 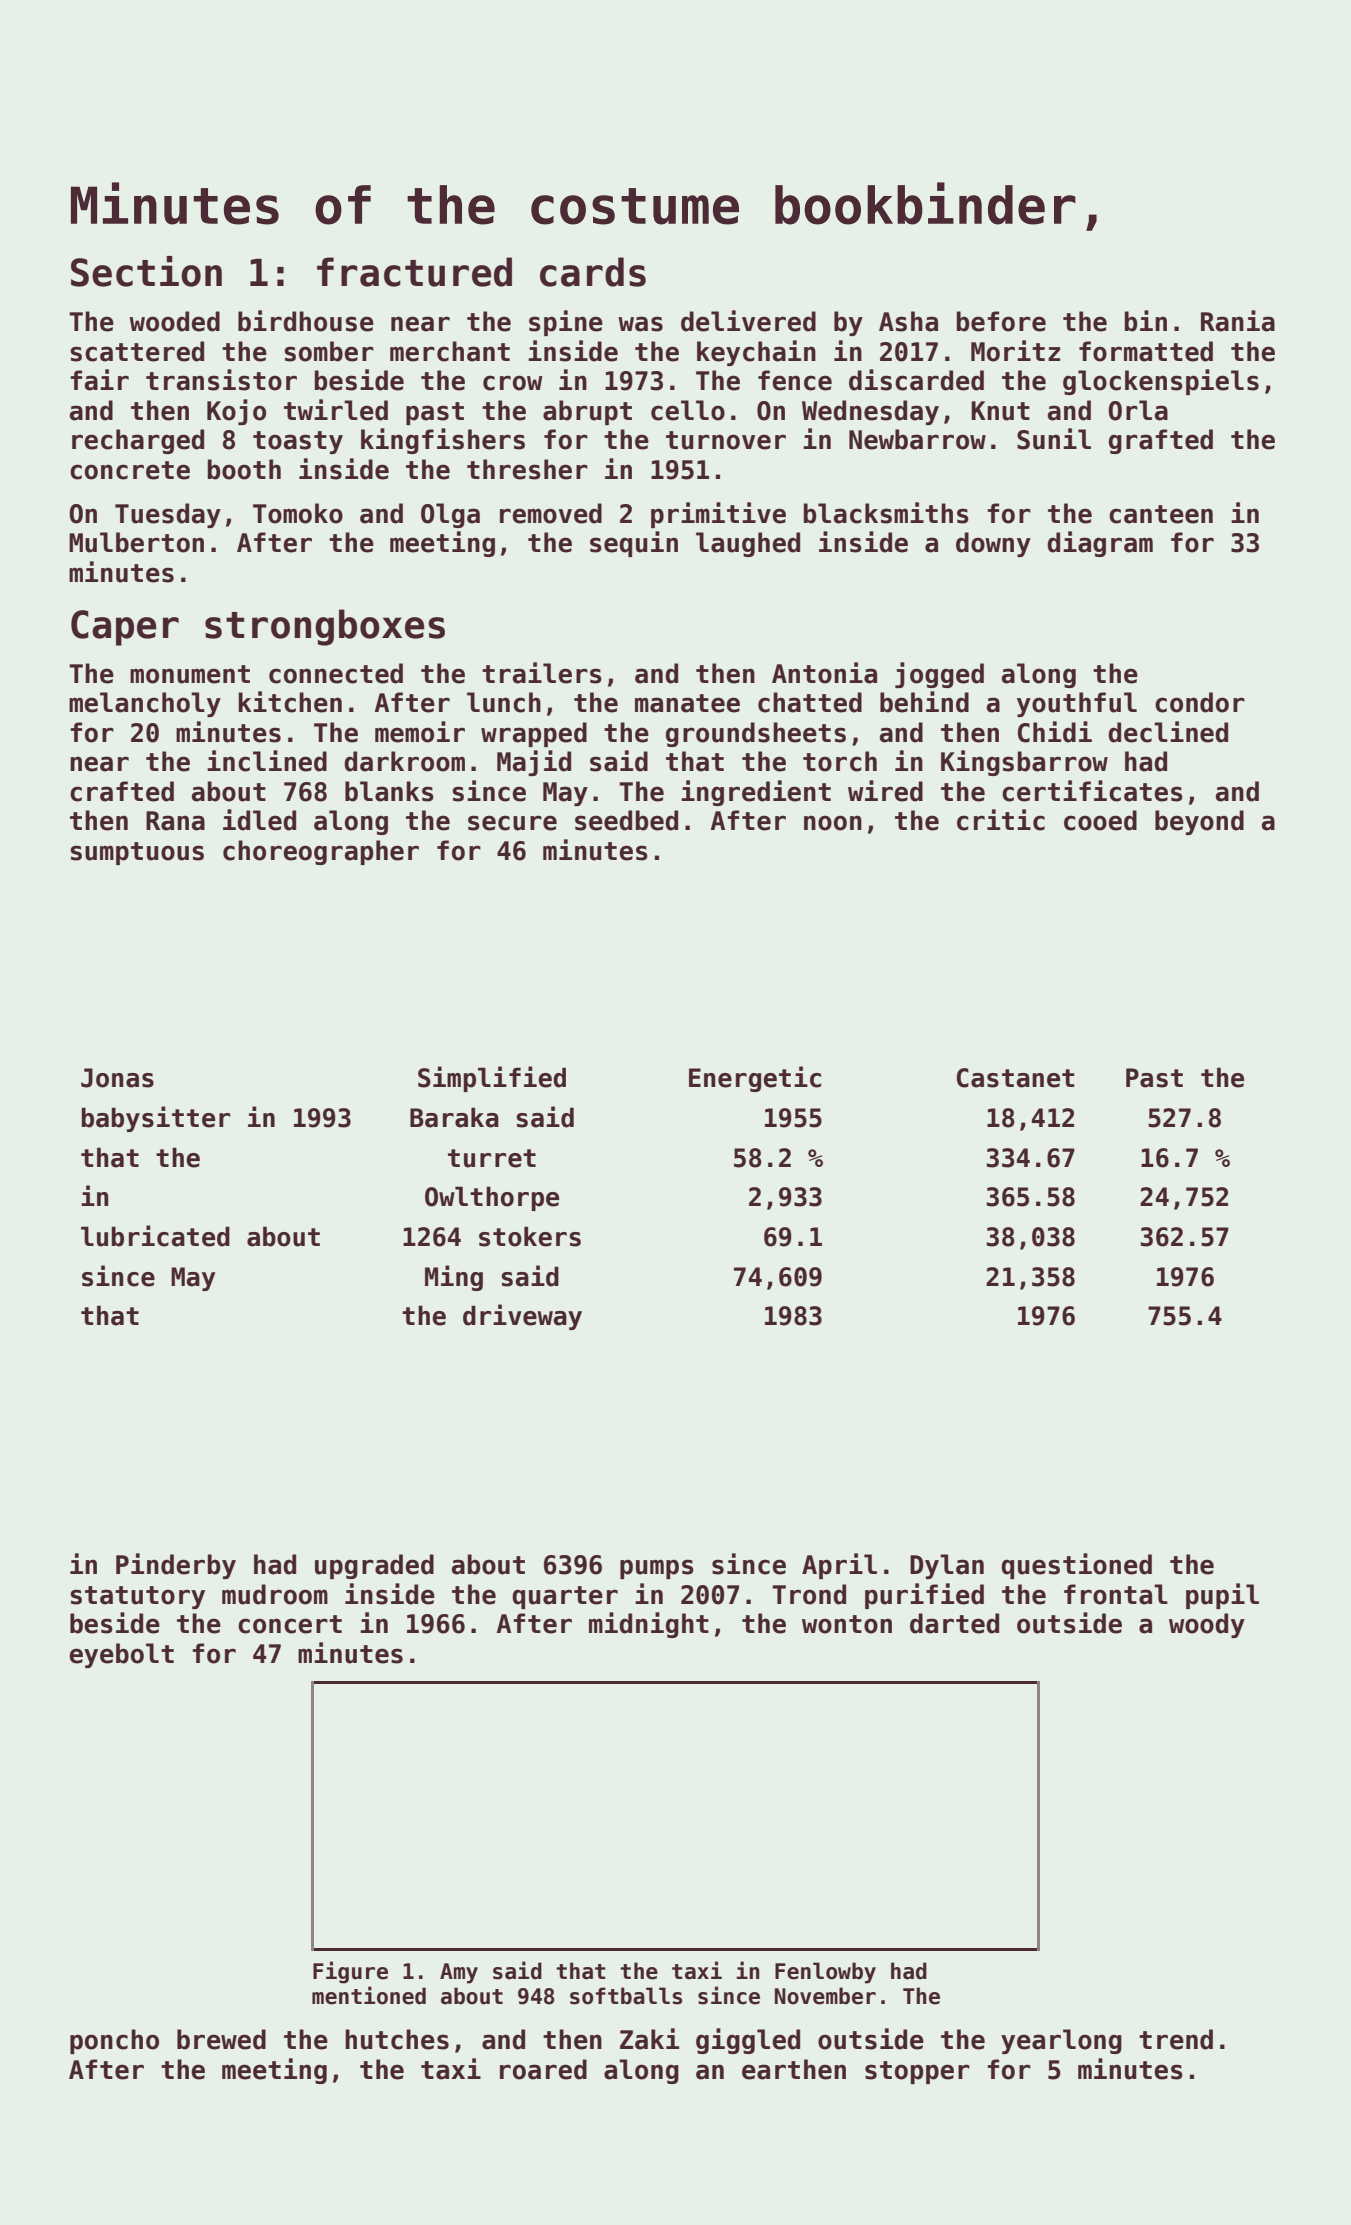 I want to click on midnight, so click(x=649, y=1625).
